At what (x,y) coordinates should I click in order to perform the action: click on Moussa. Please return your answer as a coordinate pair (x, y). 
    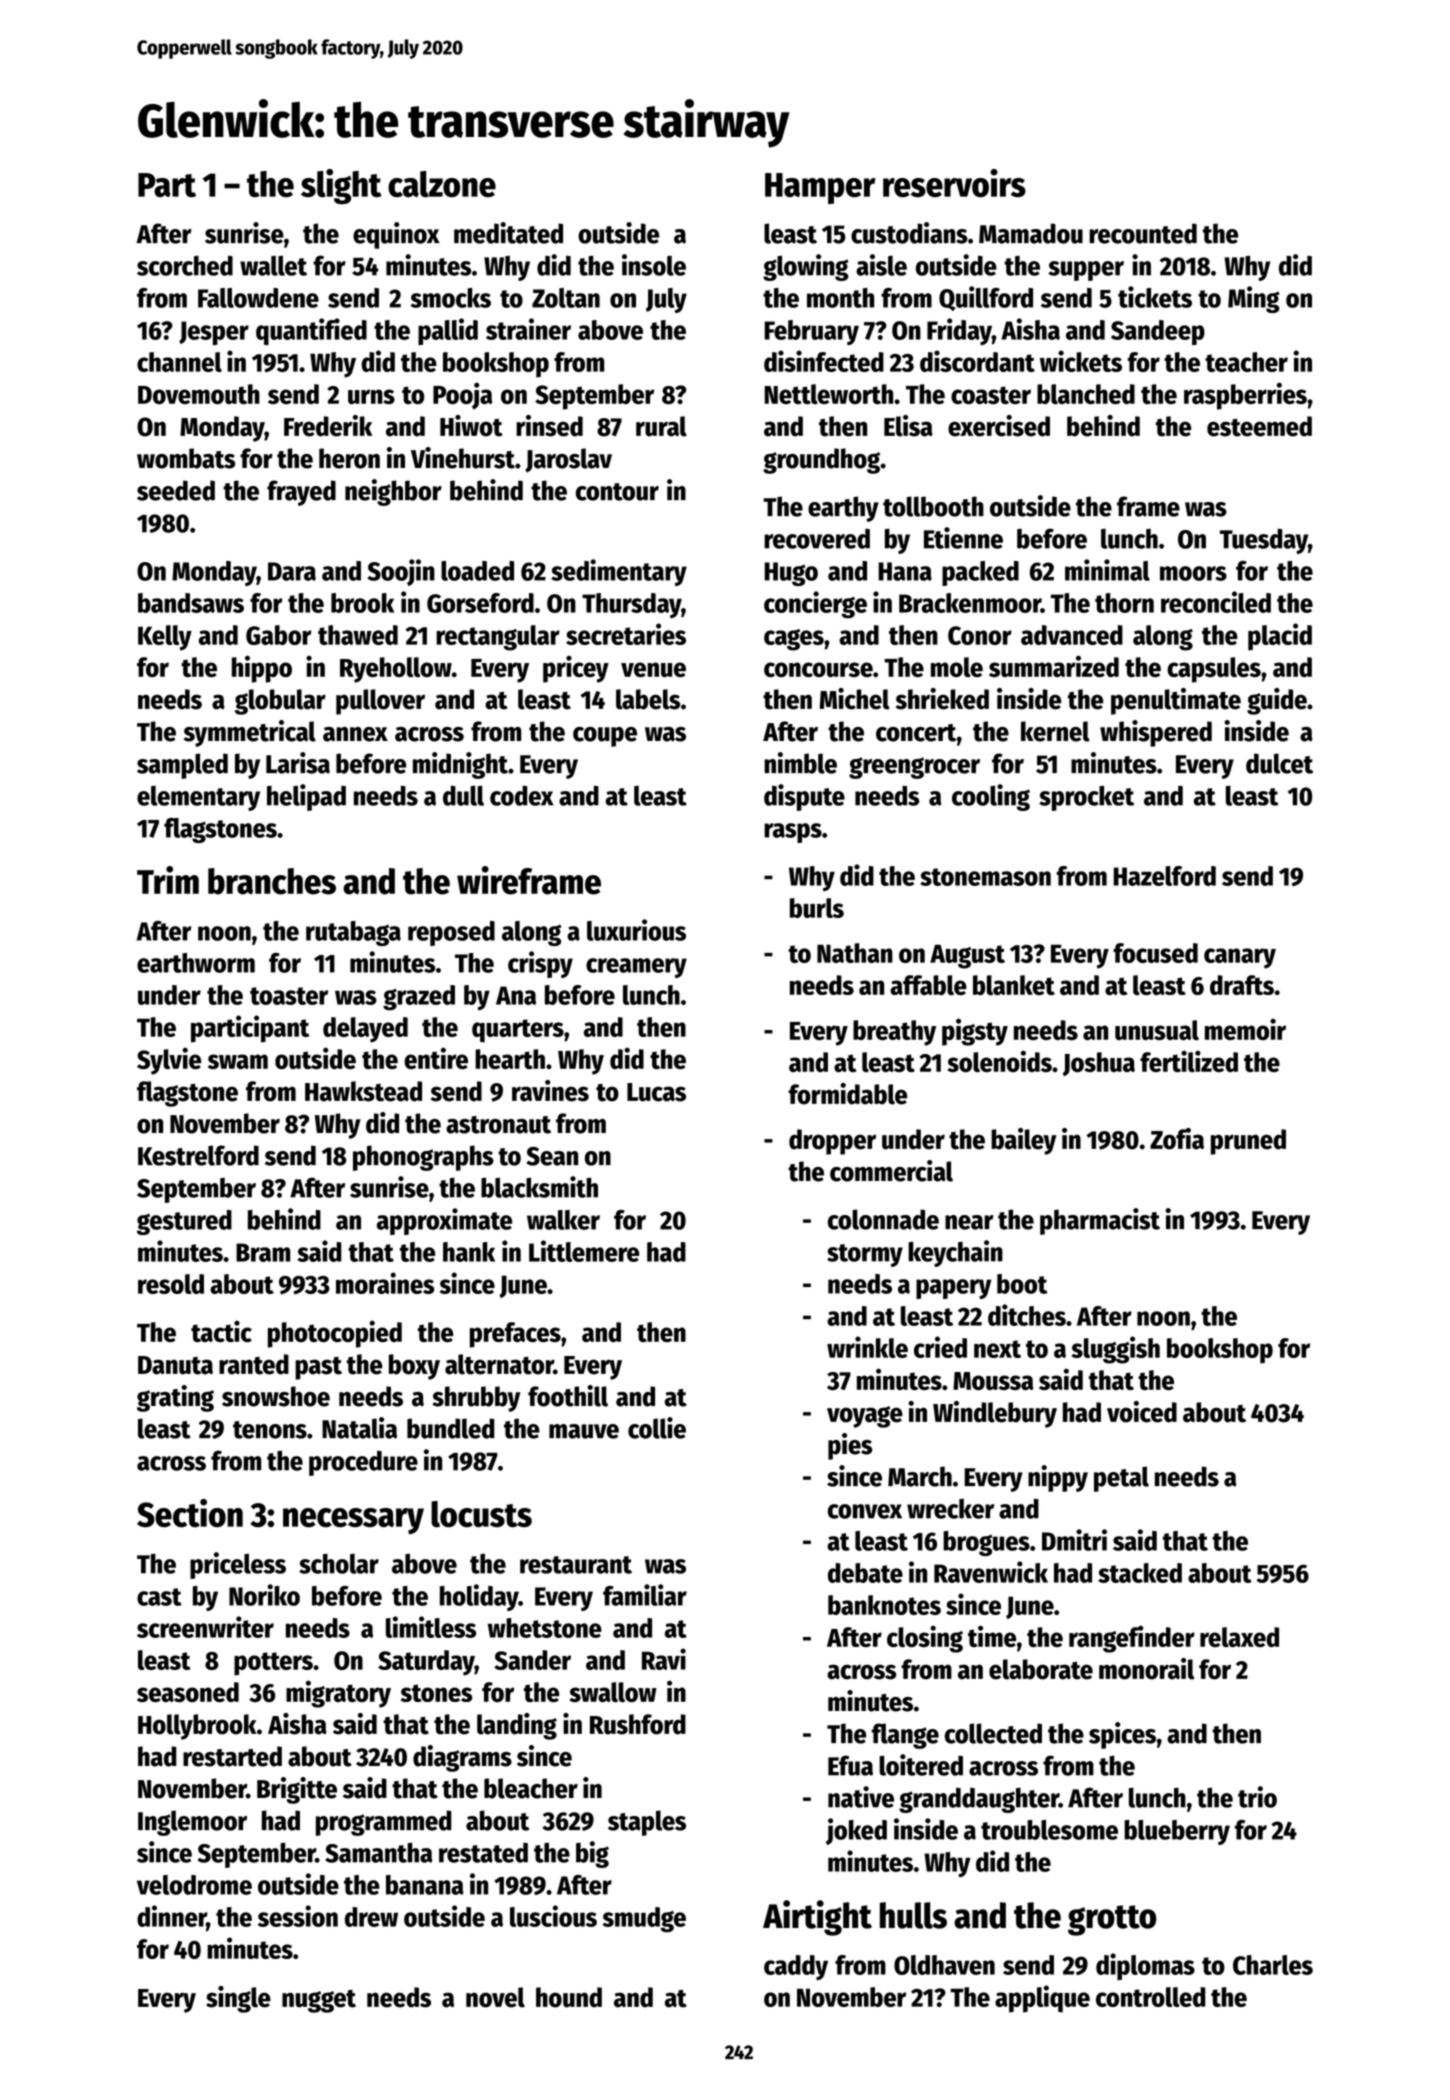
    Looking at the image, I should click on (993, 1381).
